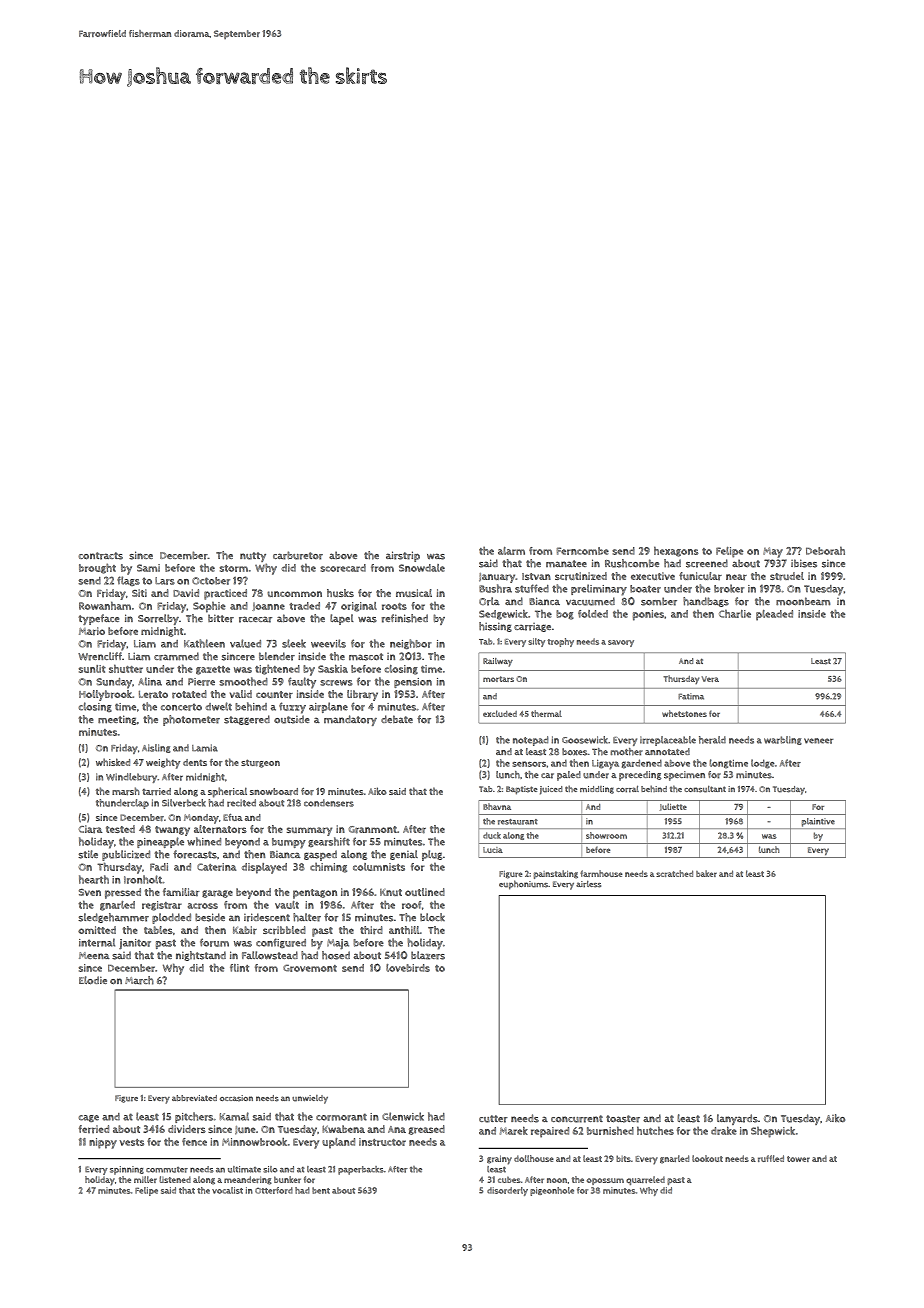  Describe the element at coordinates (498, 679) in the screenshot. I see `mortars` at that location.
